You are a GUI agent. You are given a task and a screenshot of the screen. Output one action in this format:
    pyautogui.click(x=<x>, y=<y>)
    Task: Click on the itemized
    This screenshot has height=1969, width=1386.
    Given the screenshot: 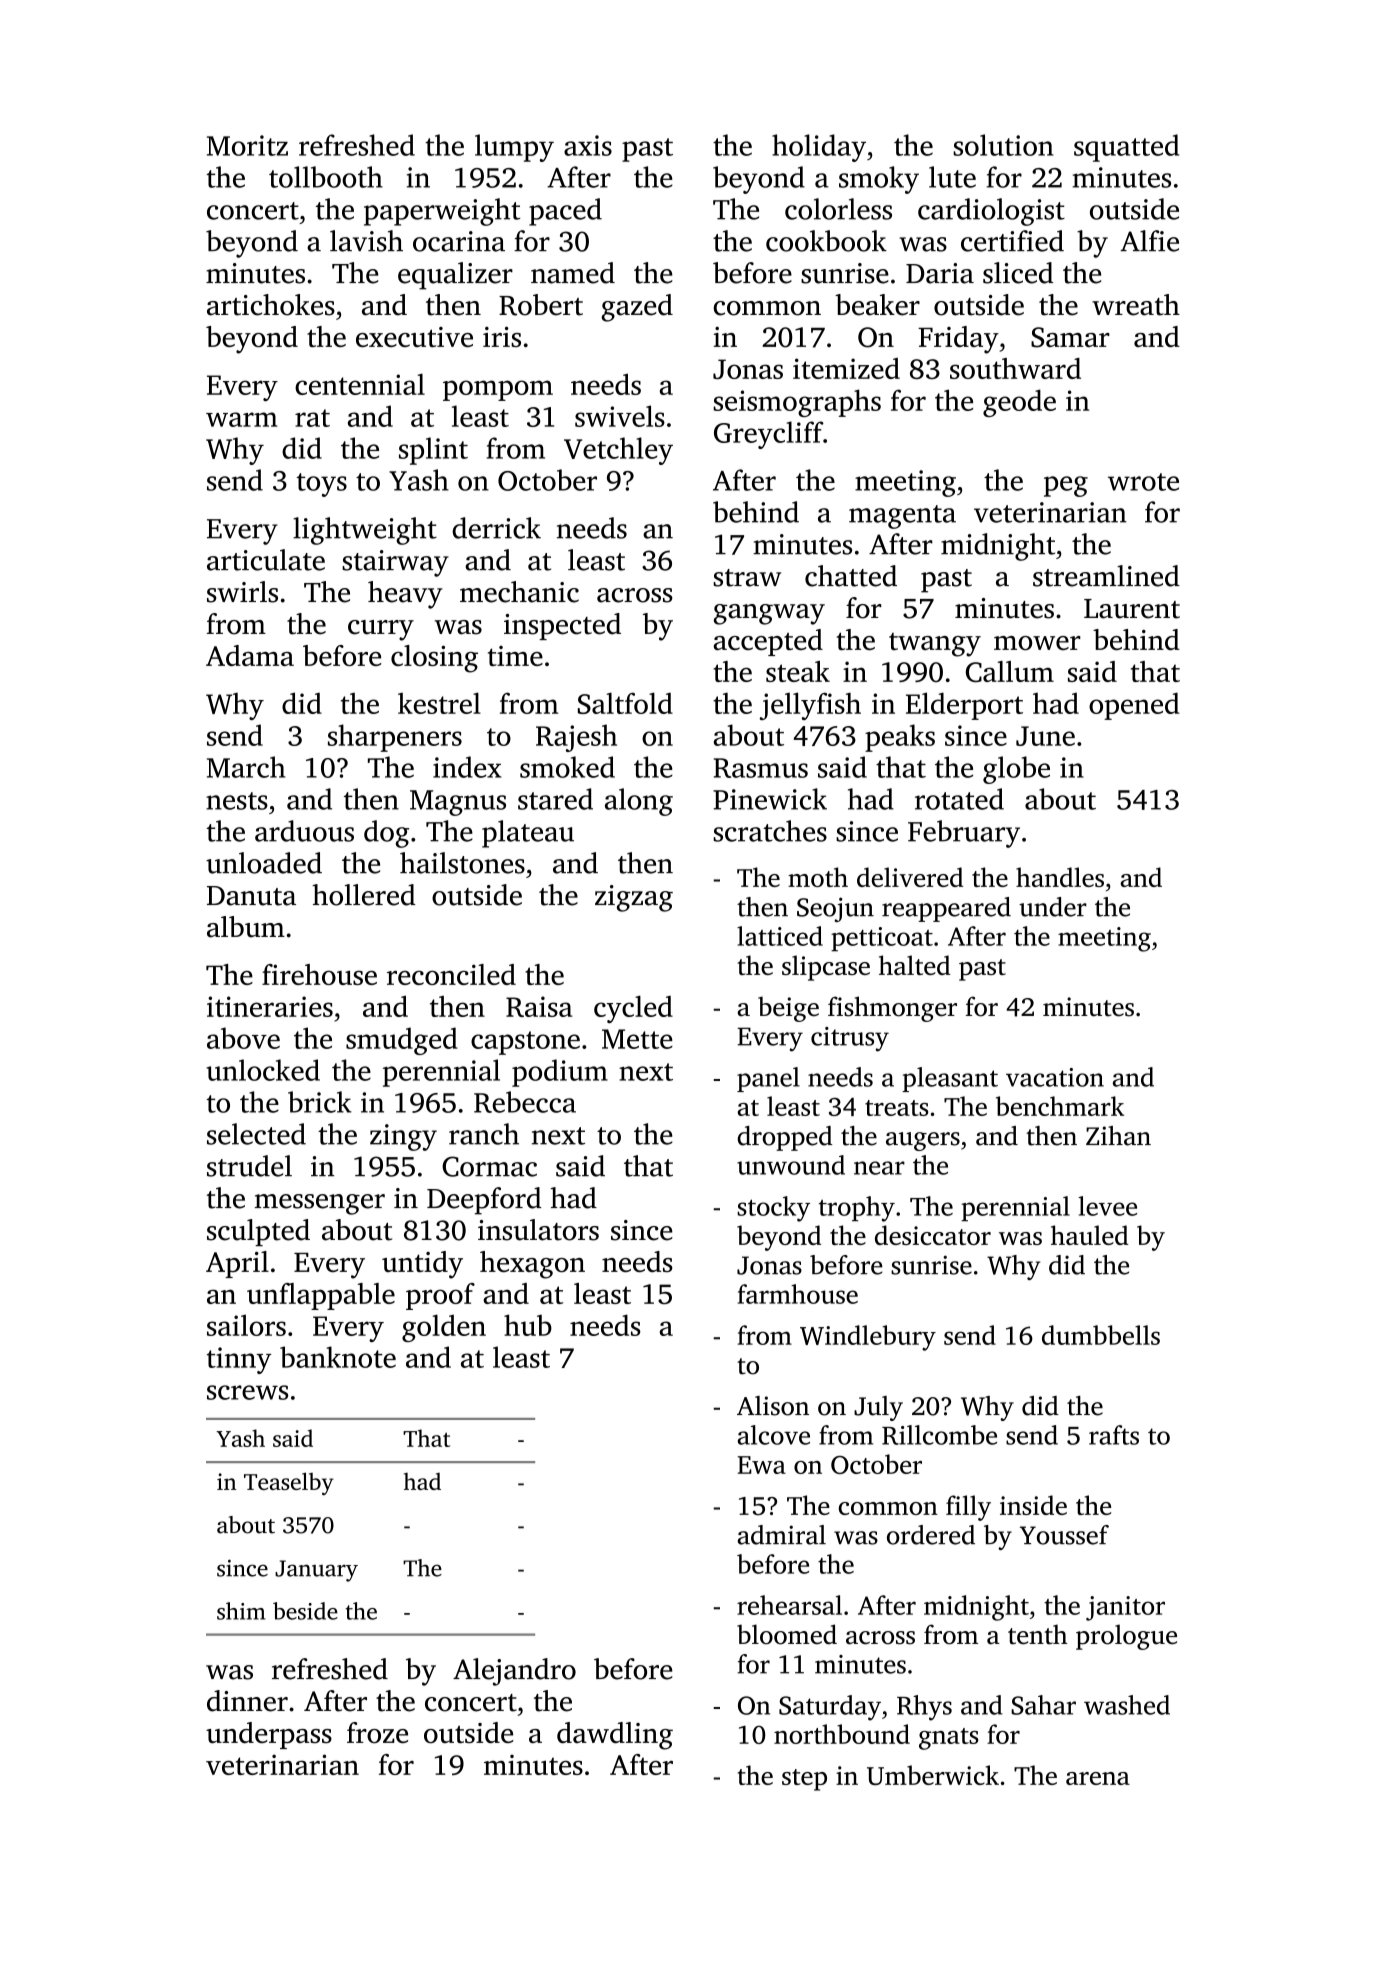 What is the action you would take?
    pyautogui.click(x=846, y=368)
